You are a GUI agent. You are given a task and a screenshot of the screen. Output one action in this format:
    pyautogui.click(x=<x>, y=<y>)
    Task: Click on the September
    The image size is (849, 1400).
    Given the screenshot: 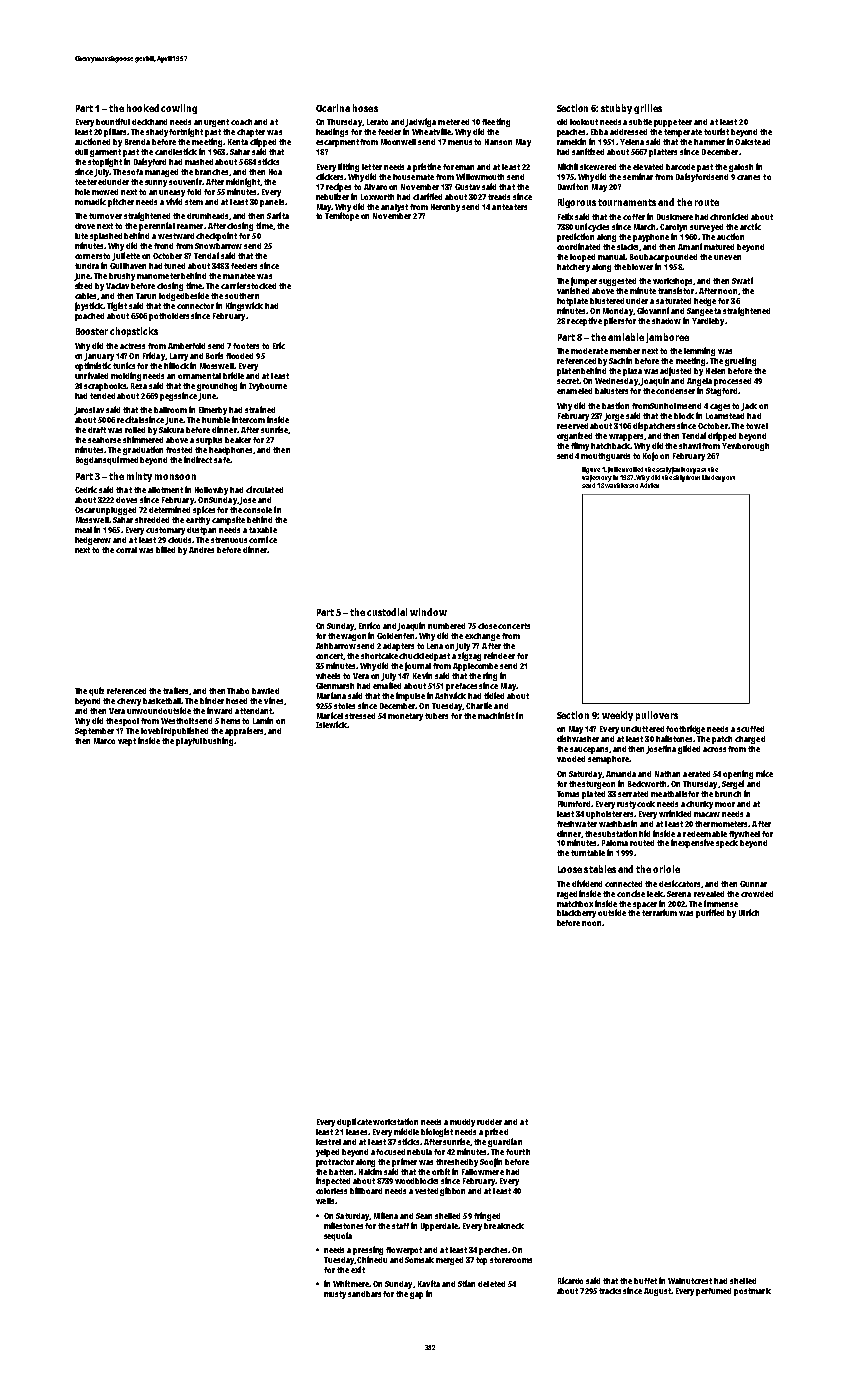 What is the action you would take?
    pyautogui.click(x=94, y=732)
